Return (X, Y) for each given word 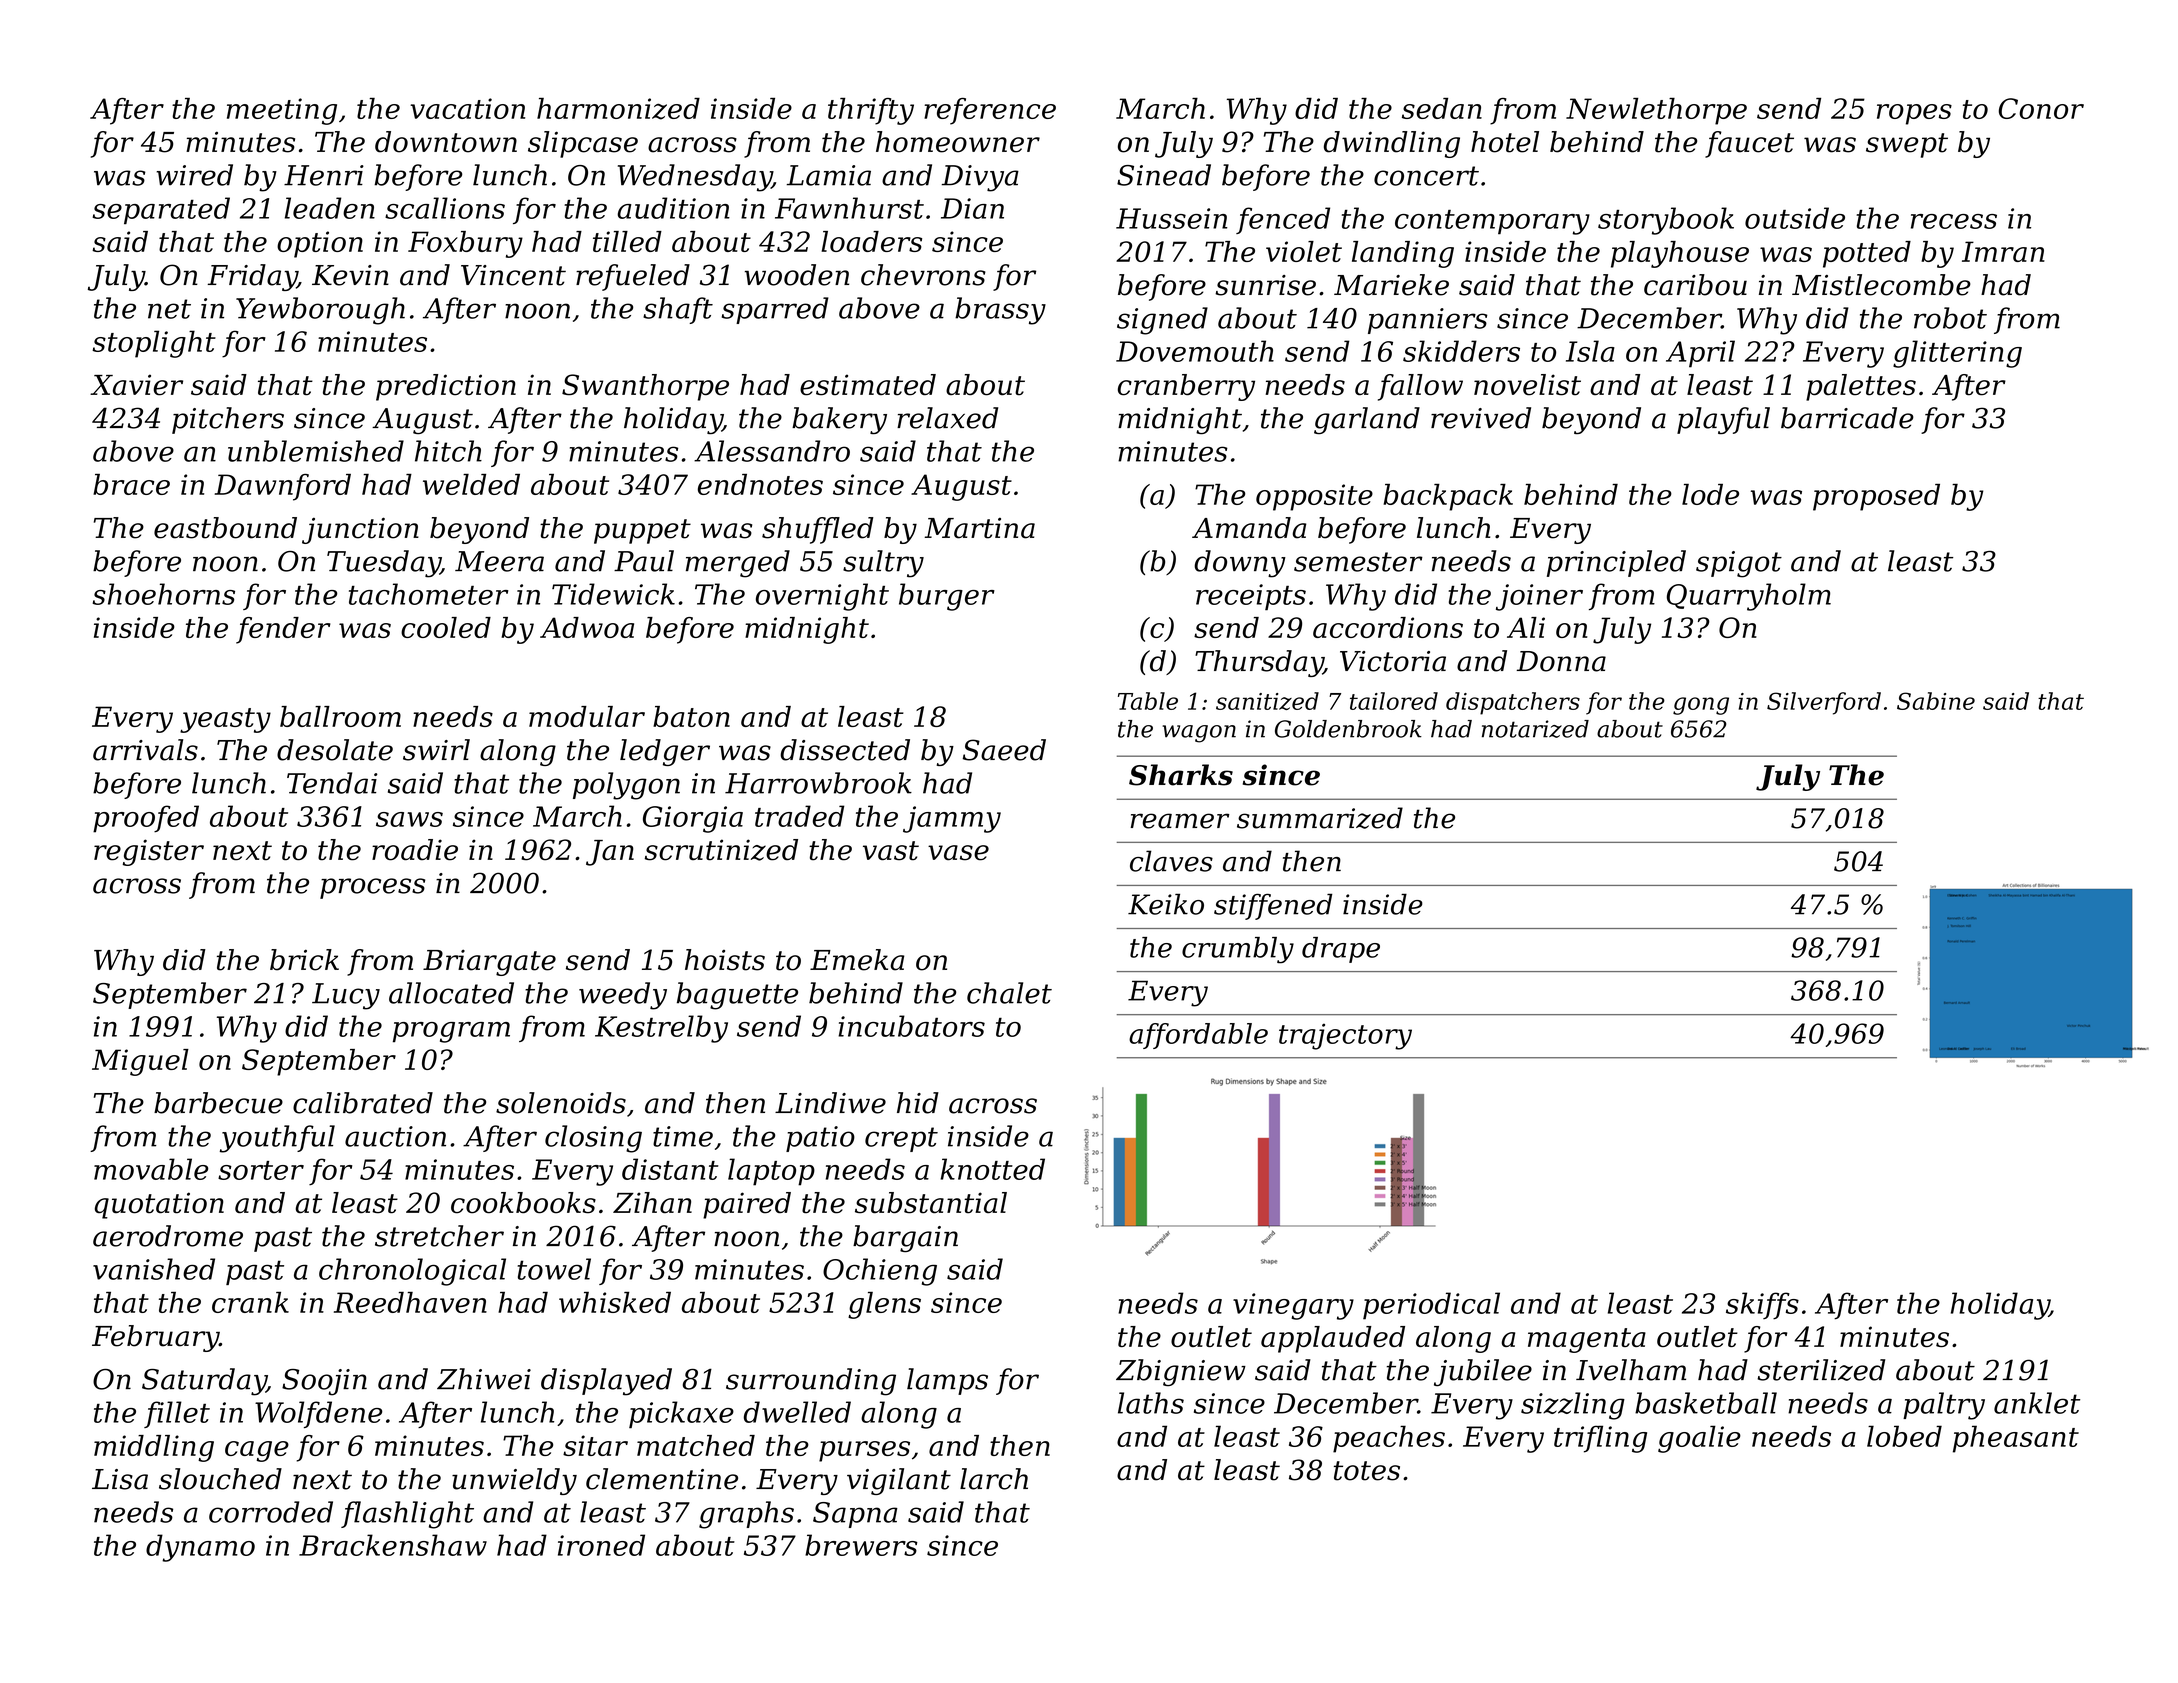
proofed (146, 819)
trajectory (1345, 1036)
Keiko (1166, 904)
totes (1367, 1471)
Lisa (120, 1479)
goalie (1699, 1439)
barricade (1847, 418)
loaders (871, 241)
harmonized (618, 109)
